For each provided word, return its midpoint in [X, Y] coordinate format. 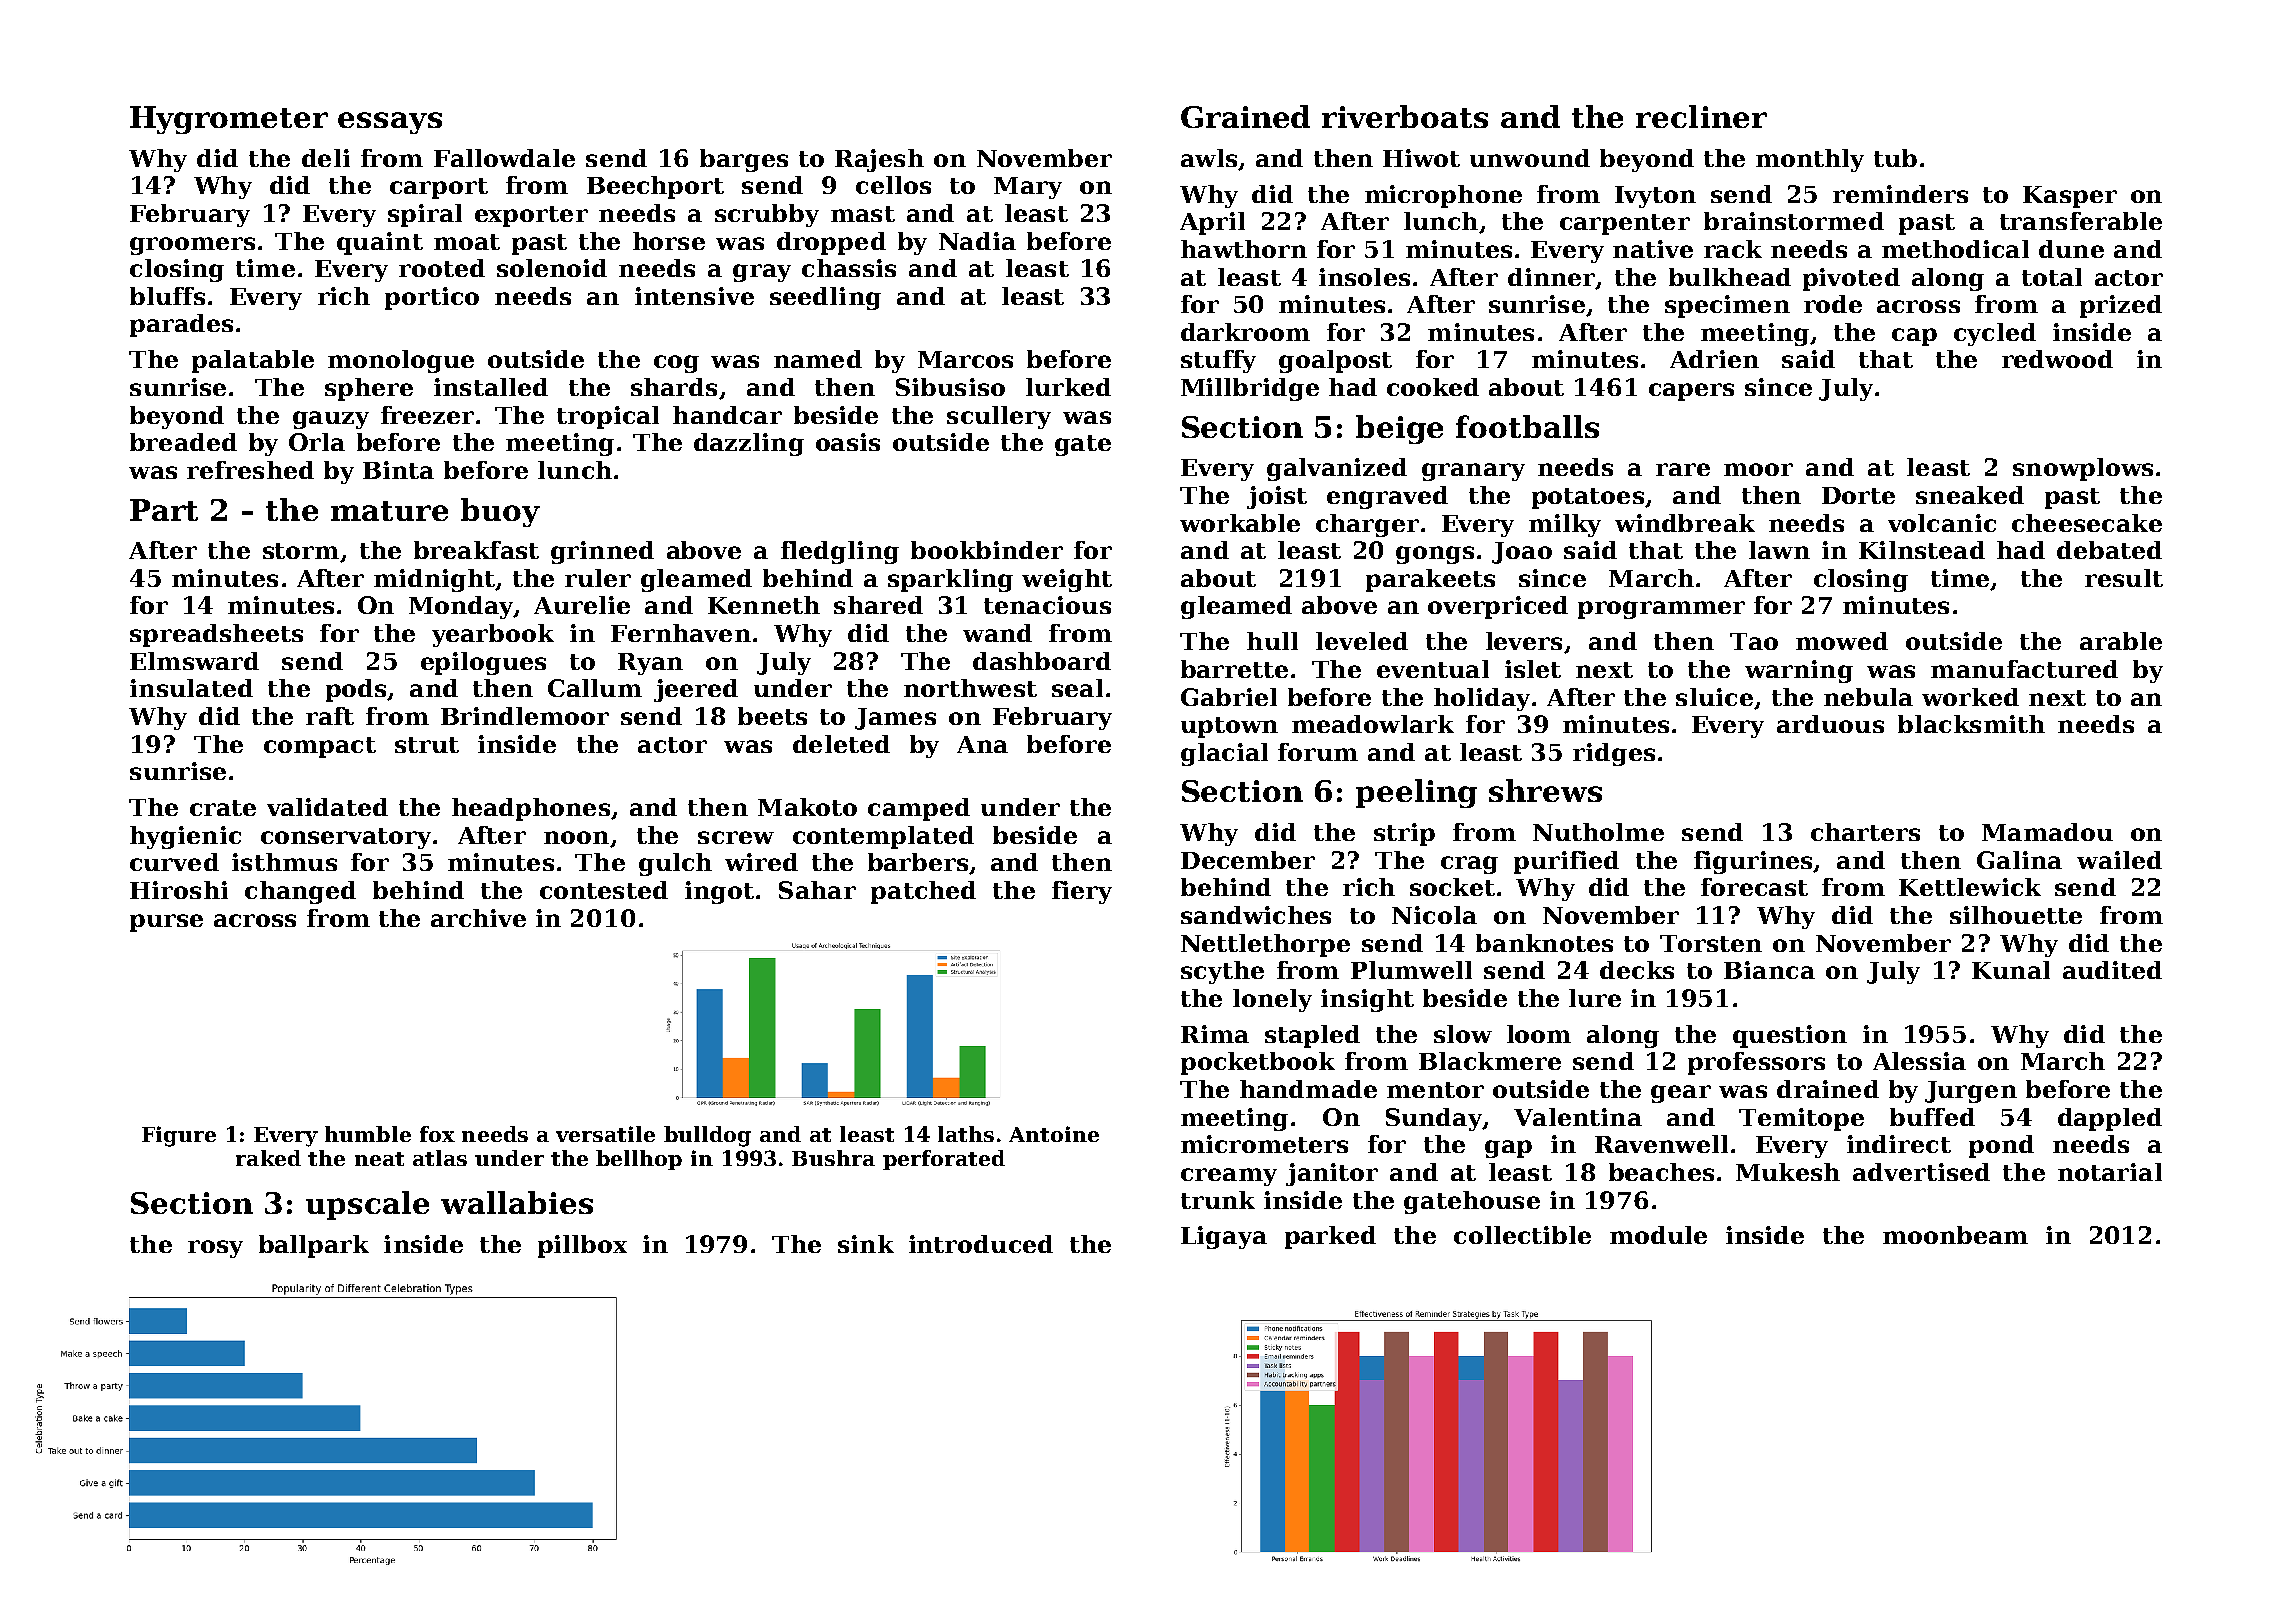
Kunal [2011, 970]
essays [390, 123]
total [2052, 277]
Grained [1245, 116]
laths [966, 1134]
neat [379, 1159]
